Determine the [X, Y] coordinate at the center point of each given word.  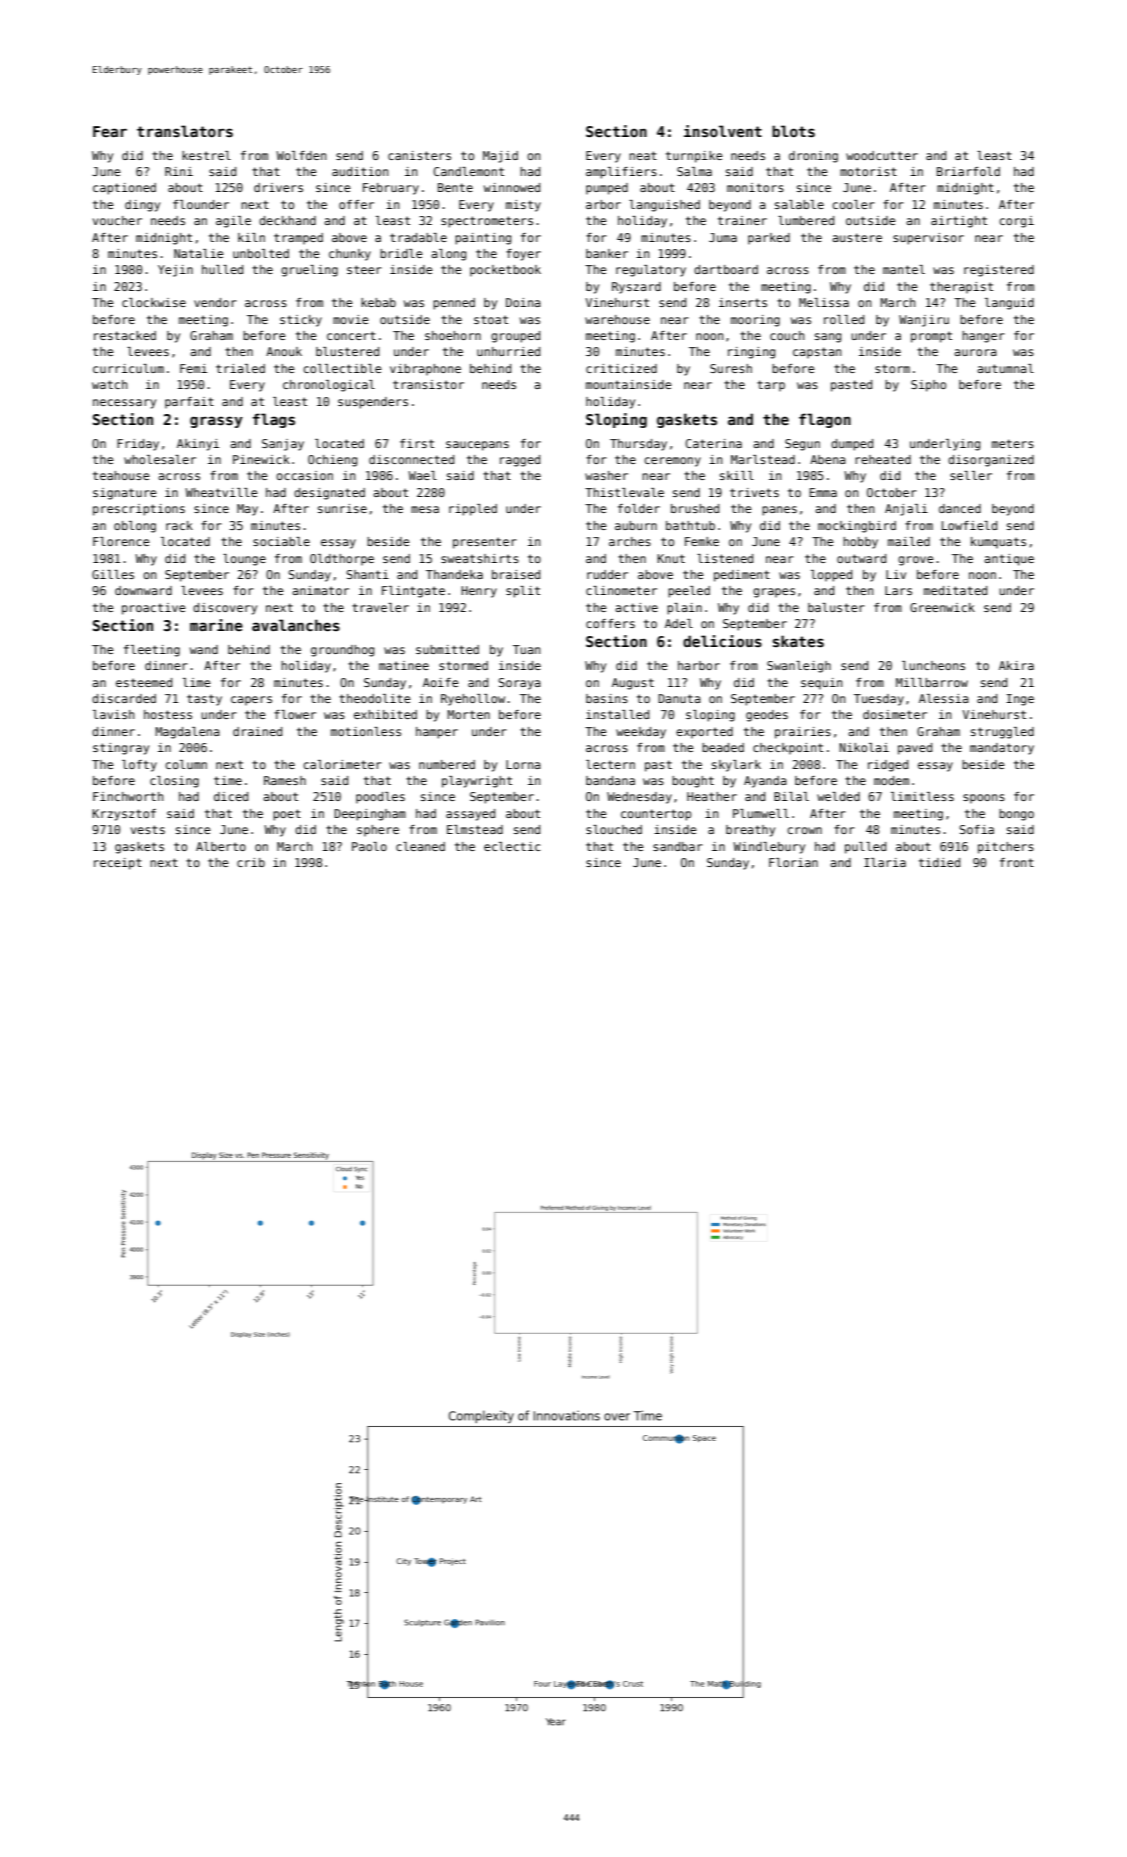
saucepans [477, 446]
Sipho [928, 386]
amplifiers [621, 173]
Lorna [523, 764]
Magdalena [187, 733]
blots [793, 131]
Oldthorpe [342, 560]
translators [185, 131]
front [1017, 862]
